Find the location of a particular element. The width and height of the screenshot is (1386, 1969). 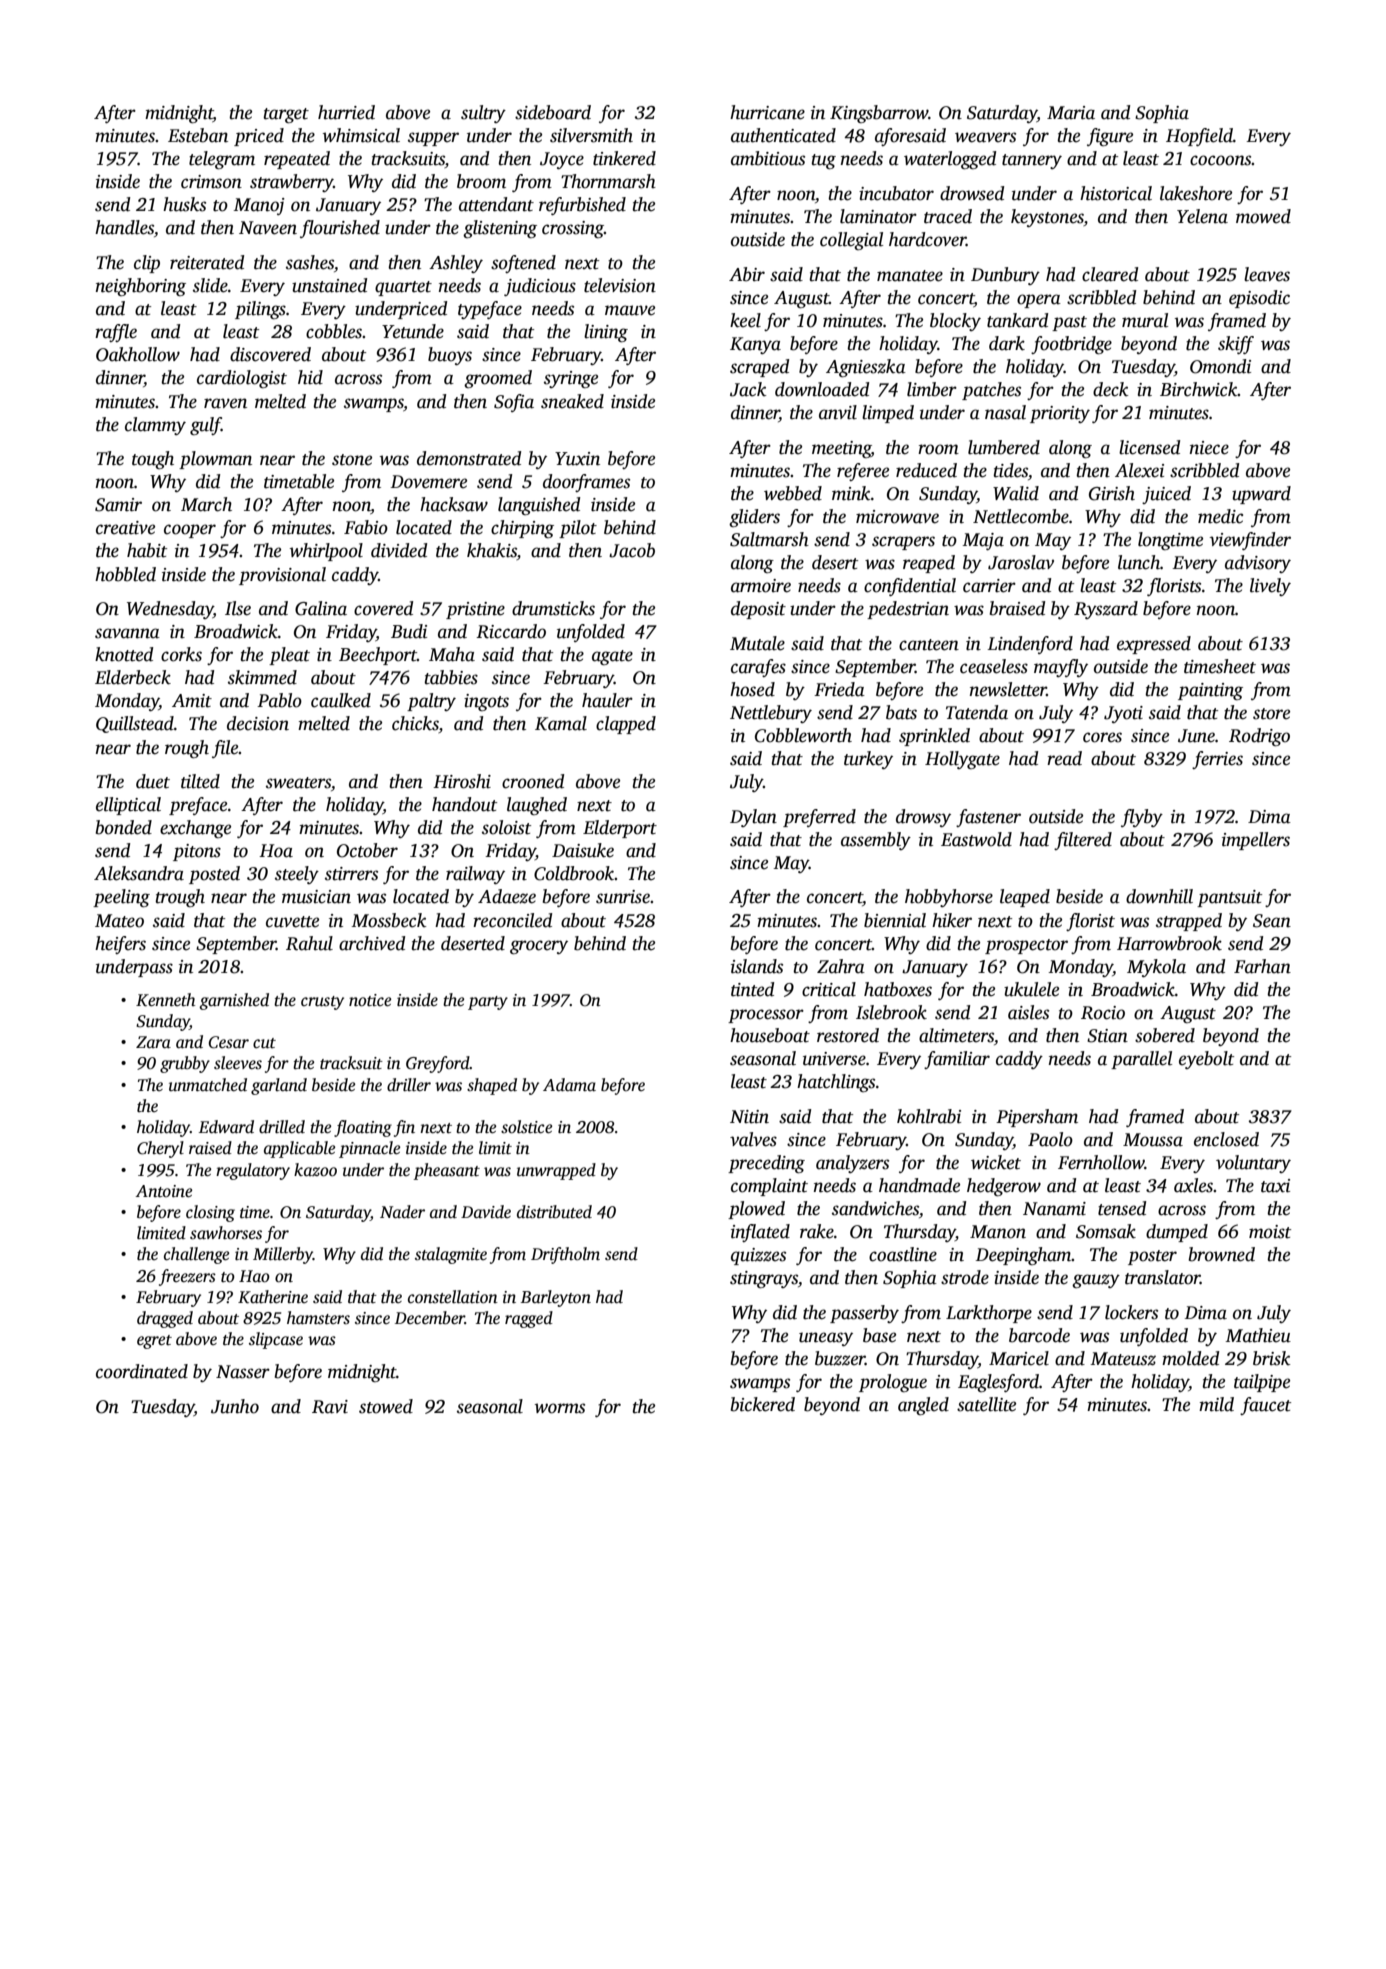

worms is located at coordinates (560, 1408).
